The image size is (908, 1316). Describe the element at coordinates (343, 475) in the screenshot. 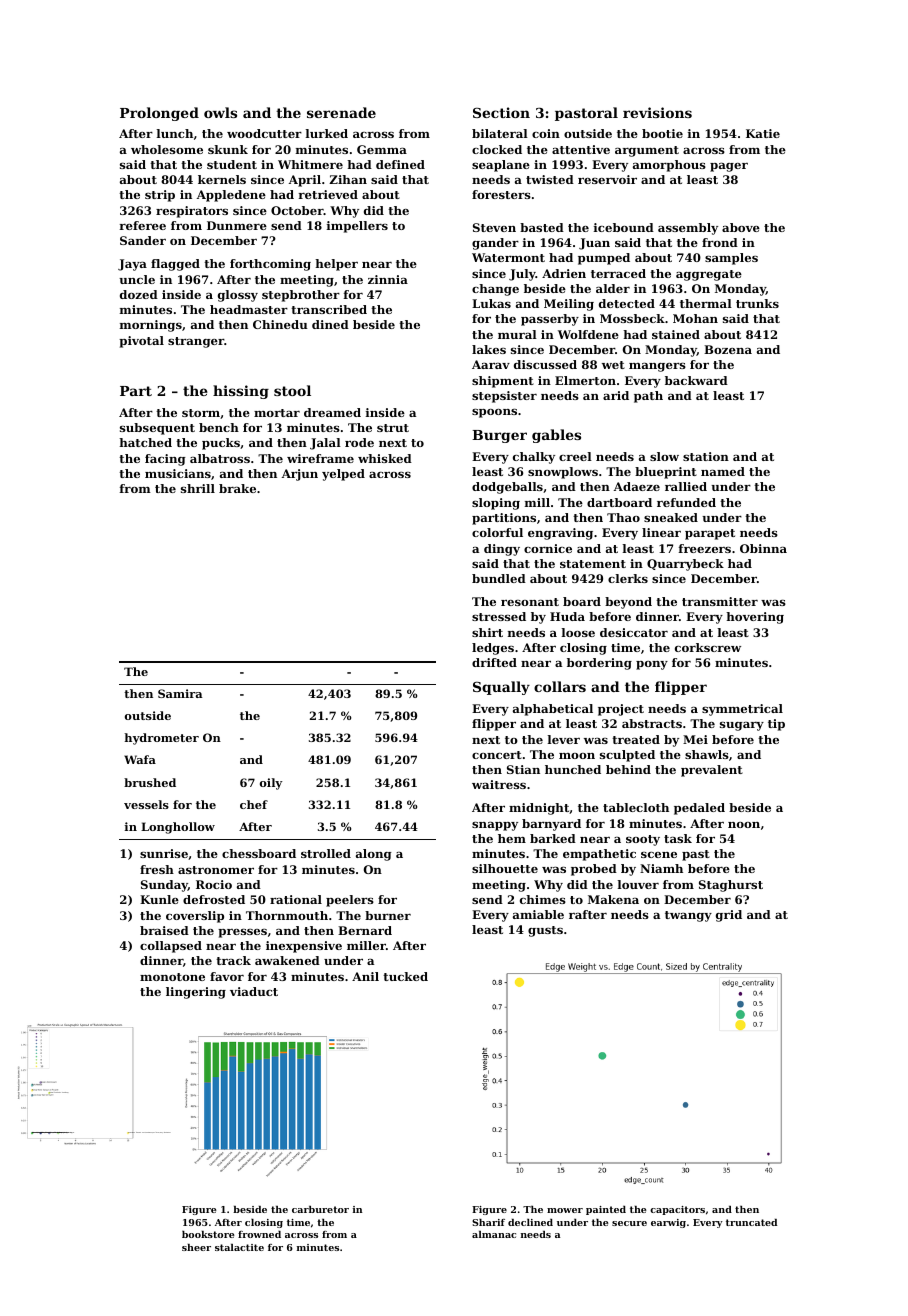

I see `yelped` at that location.
